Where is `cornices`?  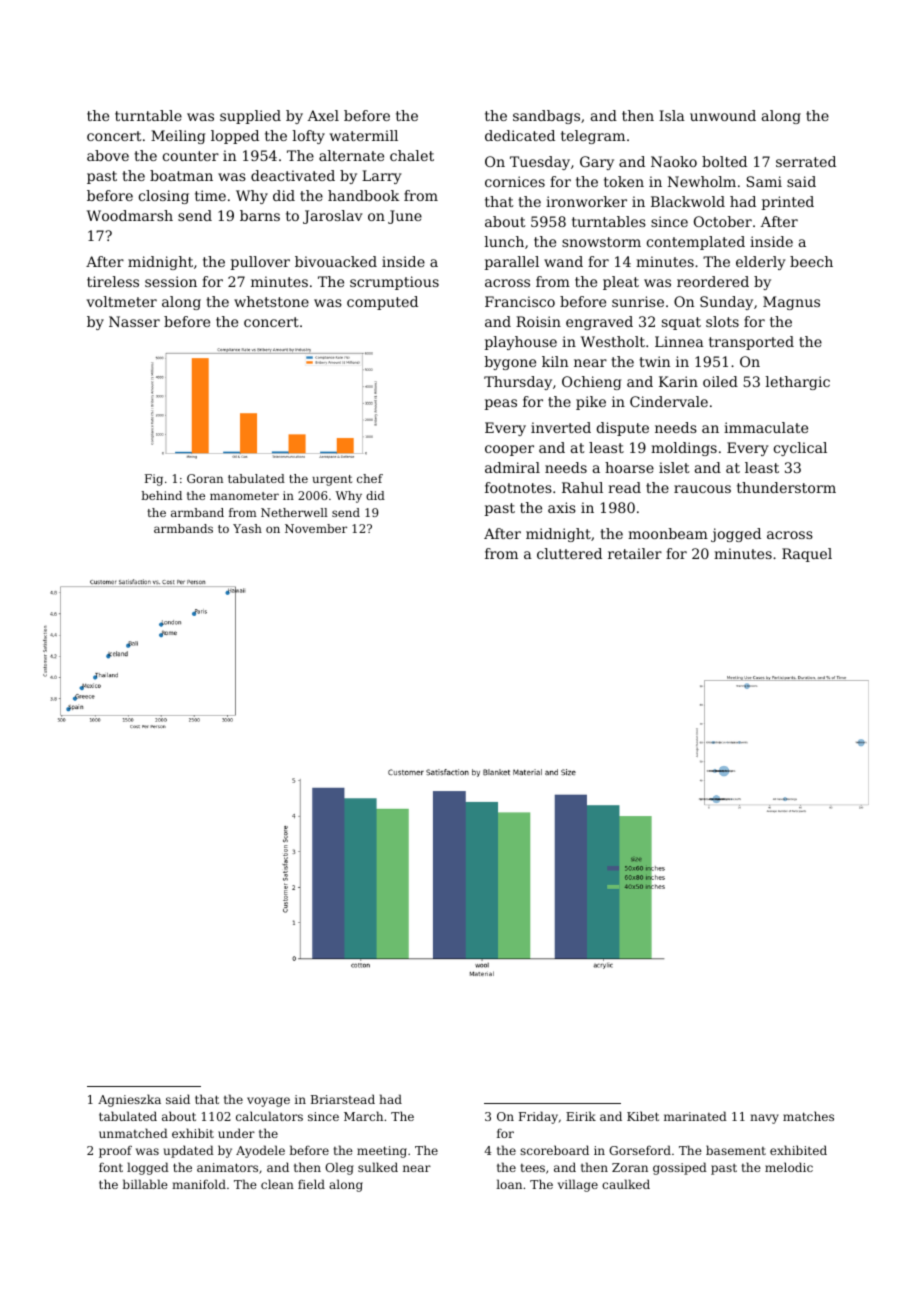
cornices is located at coordinates (515, 181).
